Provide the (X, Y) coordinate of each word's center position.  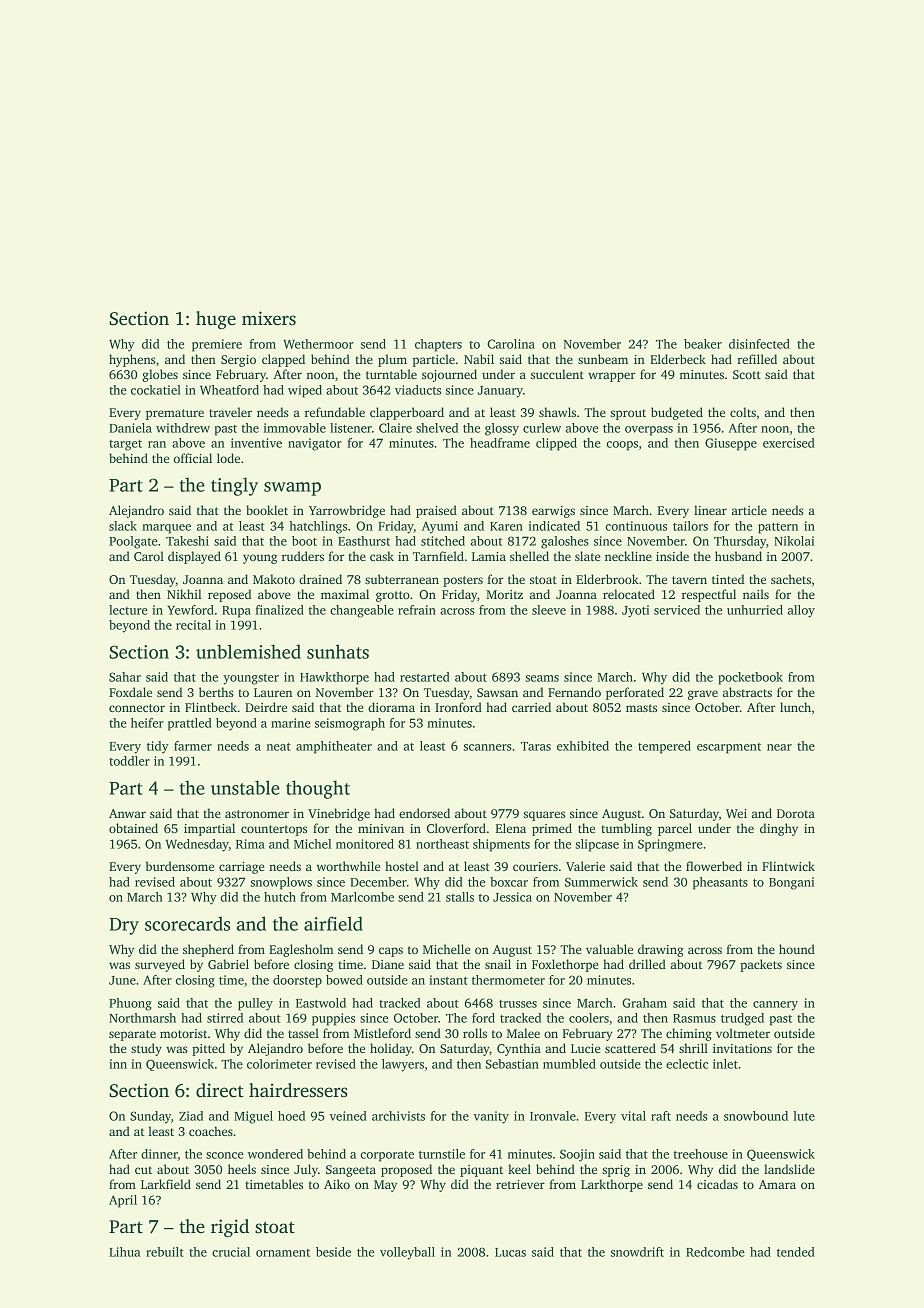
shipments (501, 845)
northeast (442, 844)
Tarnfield (438, 556)
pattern (778, 528)
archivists (398, 1116)
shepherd (208, 950)
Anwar (127, 813)
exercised (789, 443)
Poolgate (133, 542)
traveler (230, 412)
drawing (661, 950)
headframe (500, 443)
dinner (159, 1154)
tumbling (626, 829)
